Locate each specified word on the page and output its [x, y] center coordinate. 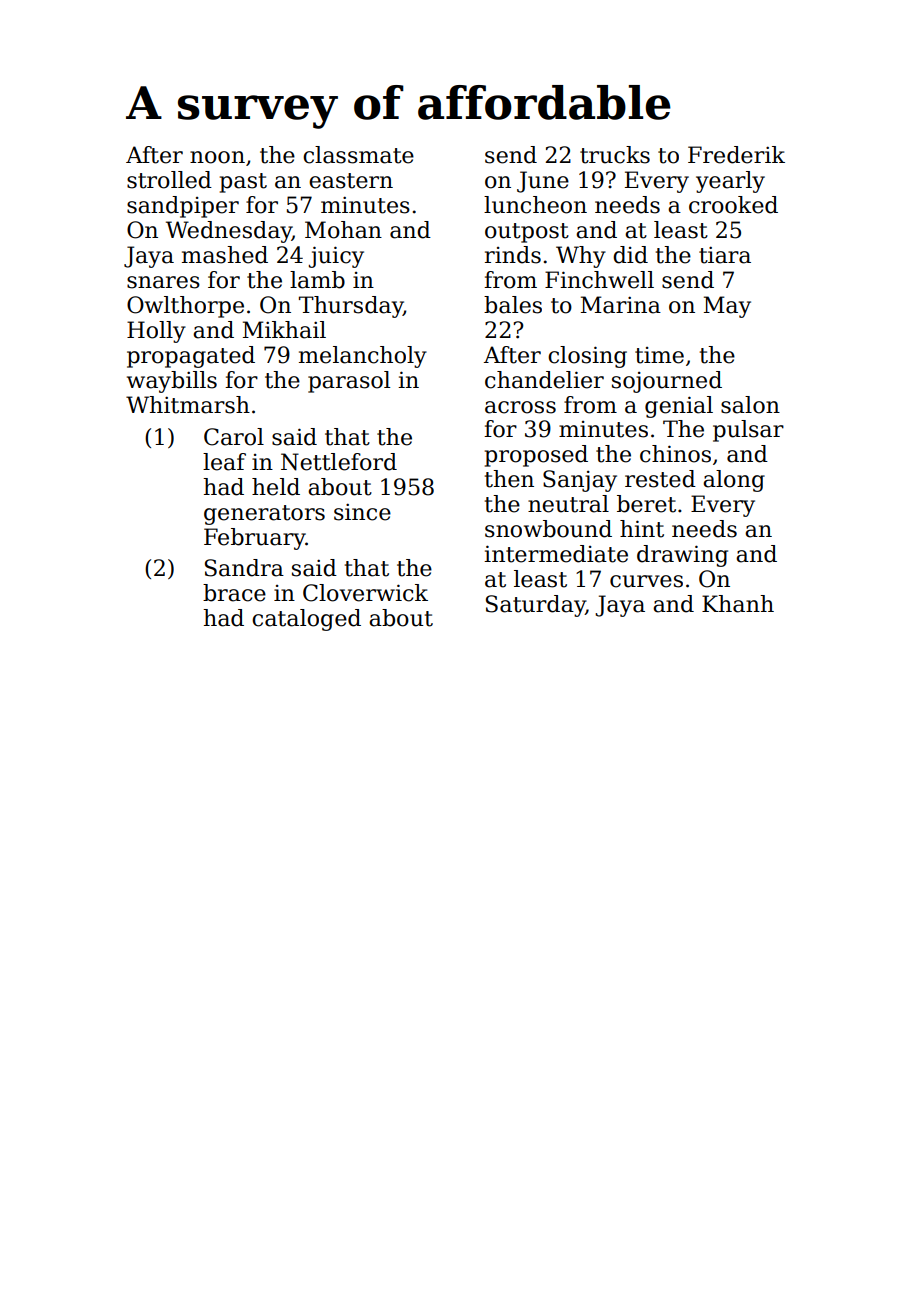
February [255, 539]
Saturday [536, 606]
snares [163, 282]
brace [234, 593]
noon [217, 157]
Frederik [736, 155]
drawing [682, 556]
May [727, 307]
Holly [156, 332]
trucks [615, 155]
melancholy [363, 357]
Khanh [738, 604]
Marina [621, 305]
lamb [317, 280]
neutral [568, 504]
